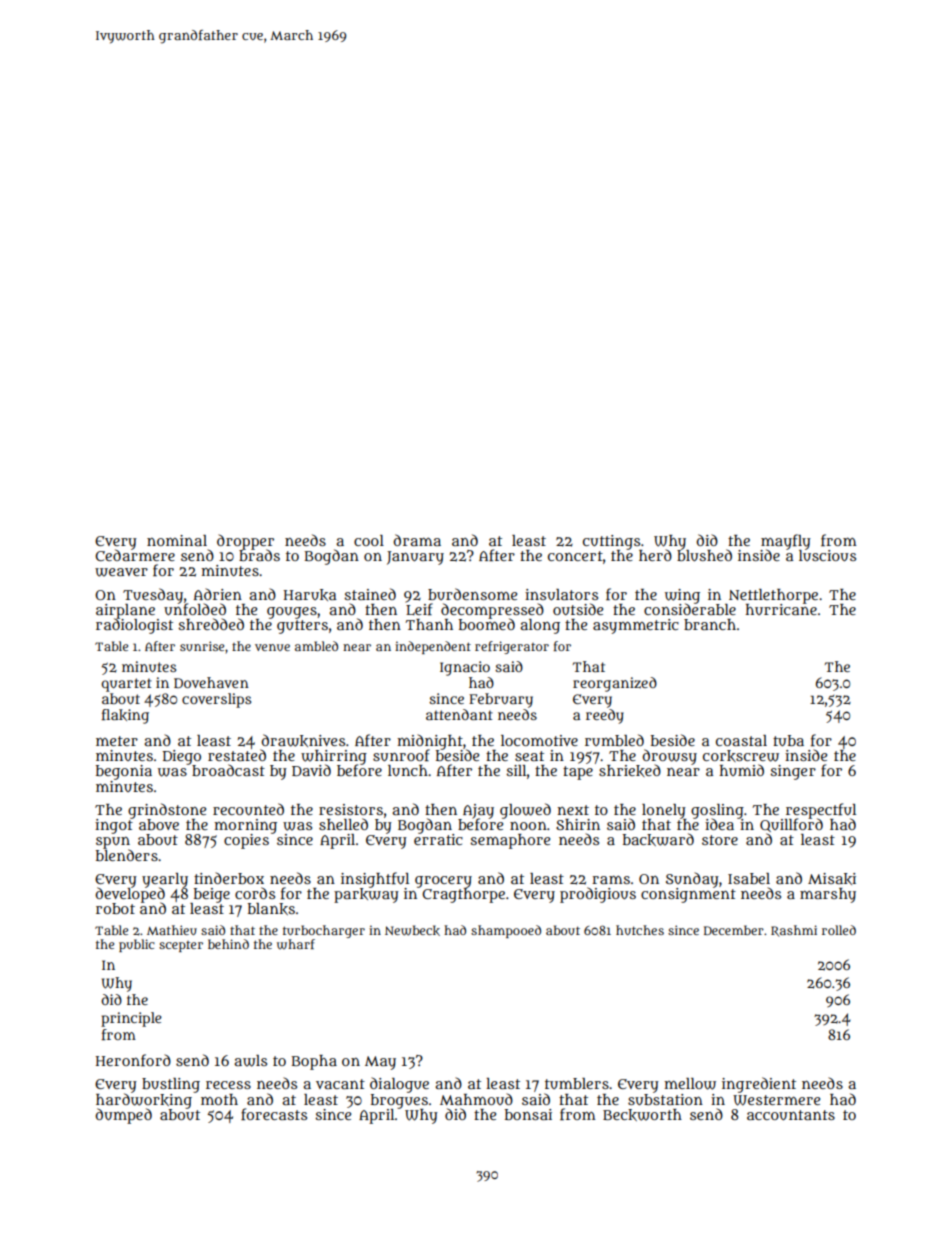  I want to click on tumblers, so click(577, 1083).
